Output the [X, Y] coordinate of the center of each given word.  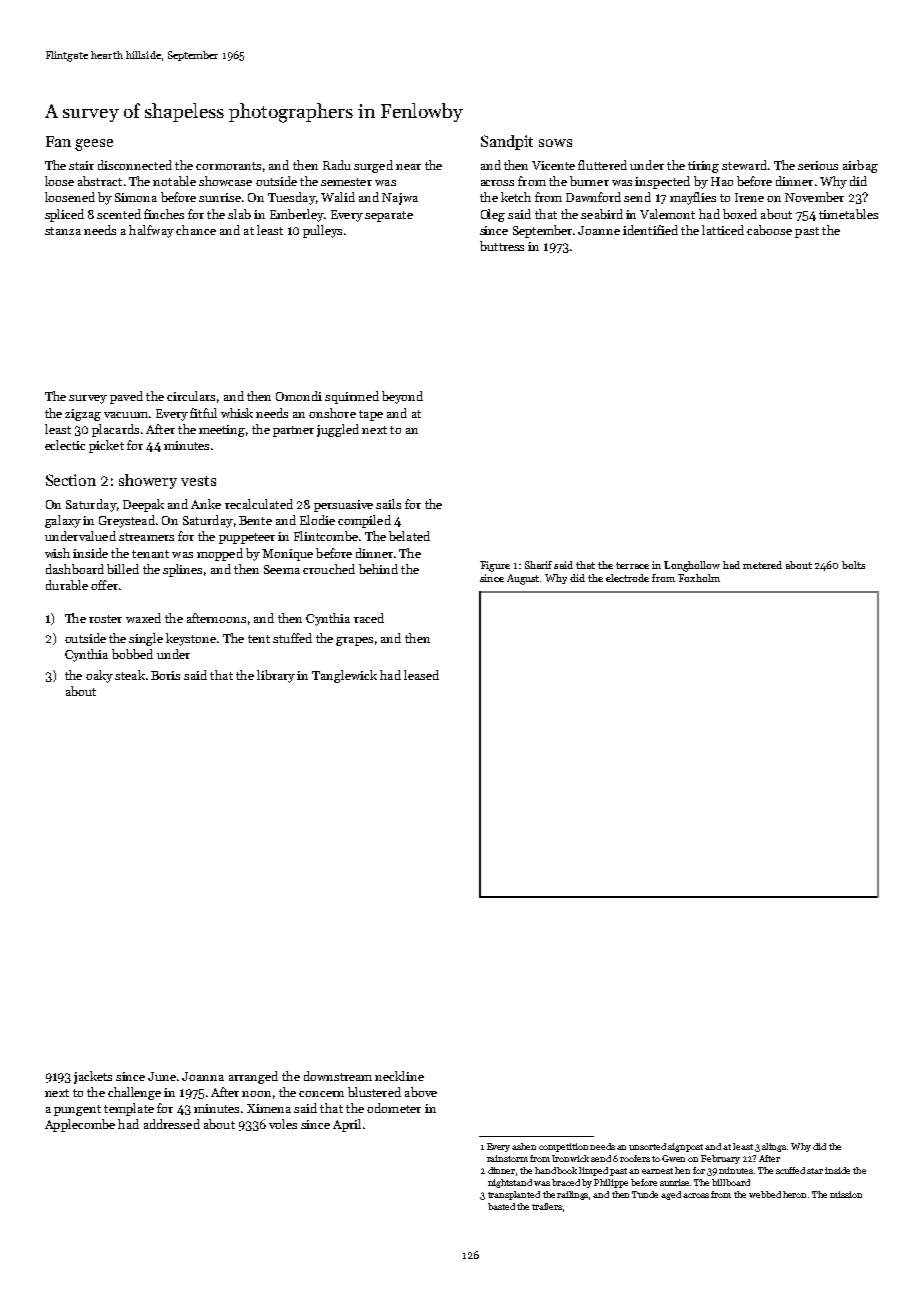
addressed [172, 1124]
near [408, 167]
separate [389, 216]
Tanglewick [344, 676]
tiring [703, 167]
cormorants [228, 166]
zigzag [83, 415]
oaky [99, 676]
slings [774, 1147]
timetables [848, 214]
